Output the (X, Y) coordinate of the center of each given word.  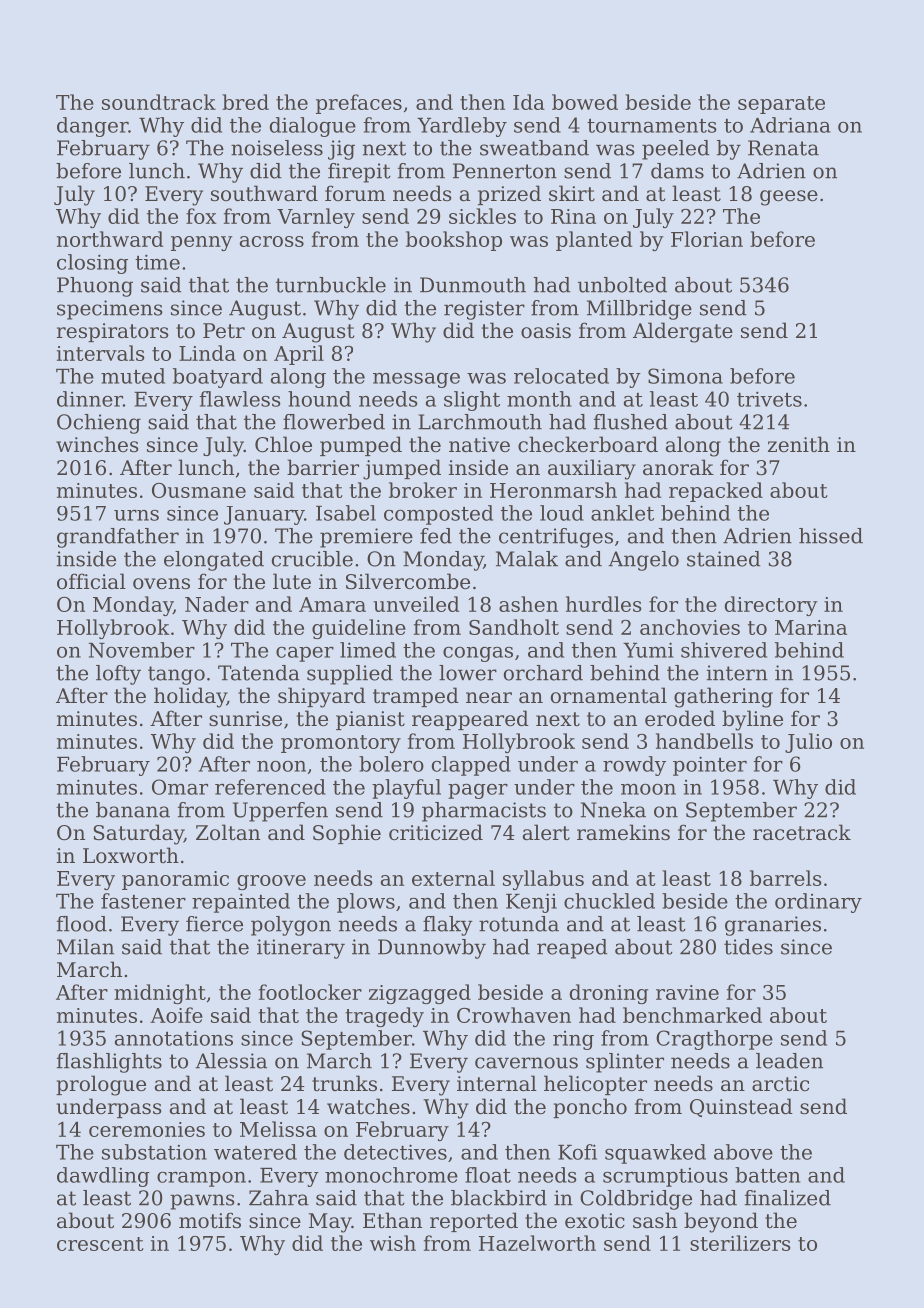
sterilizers (740, 1243)
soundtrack (159, 102)
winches (97, 444)
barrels (786, 878)
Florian (707, 239)
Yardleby (462, 127)
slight (472, 401)
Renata (783, 148)
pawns (202, 1202)
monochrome (391, 1175)
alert (546, 832)
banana (133, 810)
